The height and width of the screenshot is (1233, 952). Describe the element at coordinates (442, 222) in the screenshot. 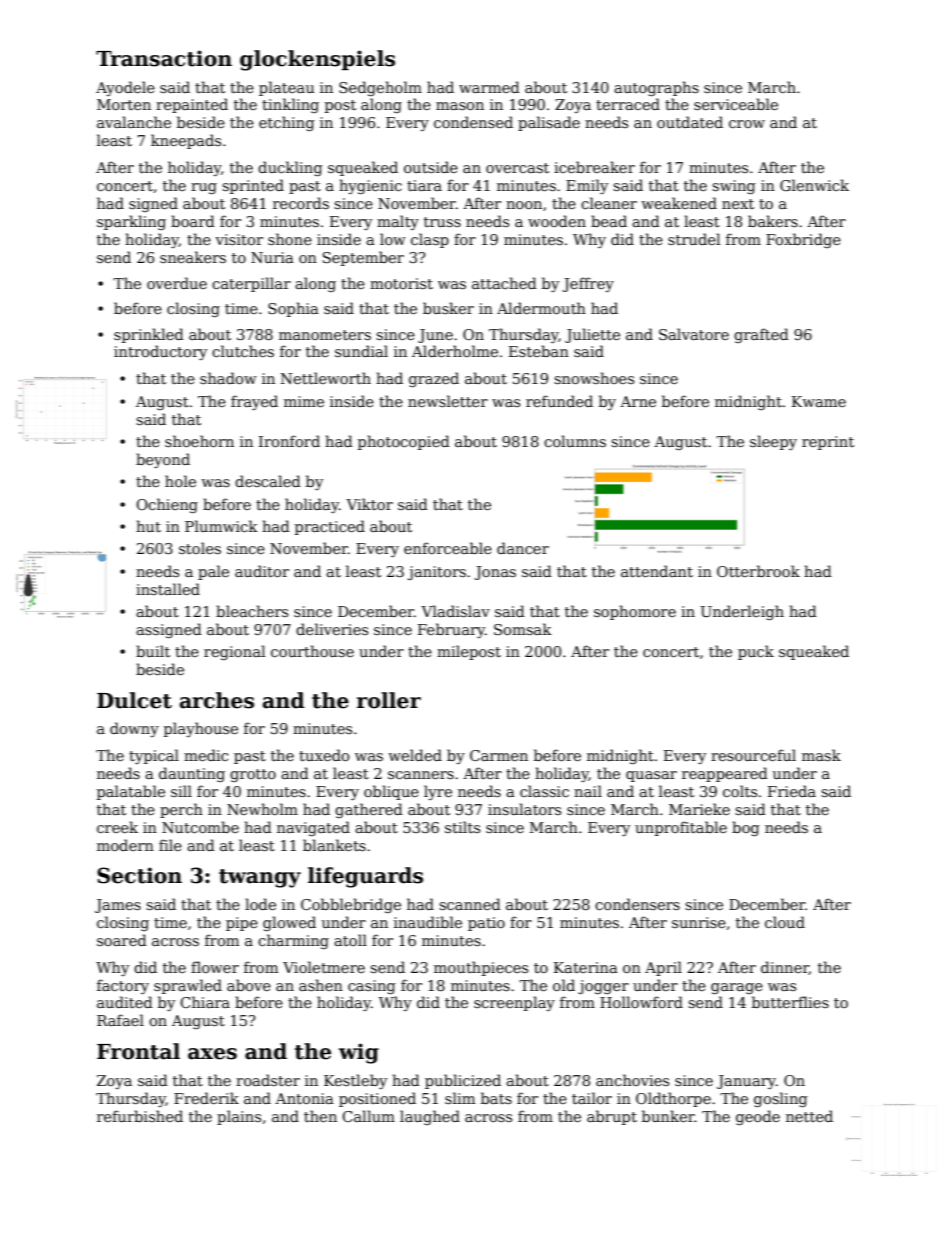

I see `truss` at that location.
